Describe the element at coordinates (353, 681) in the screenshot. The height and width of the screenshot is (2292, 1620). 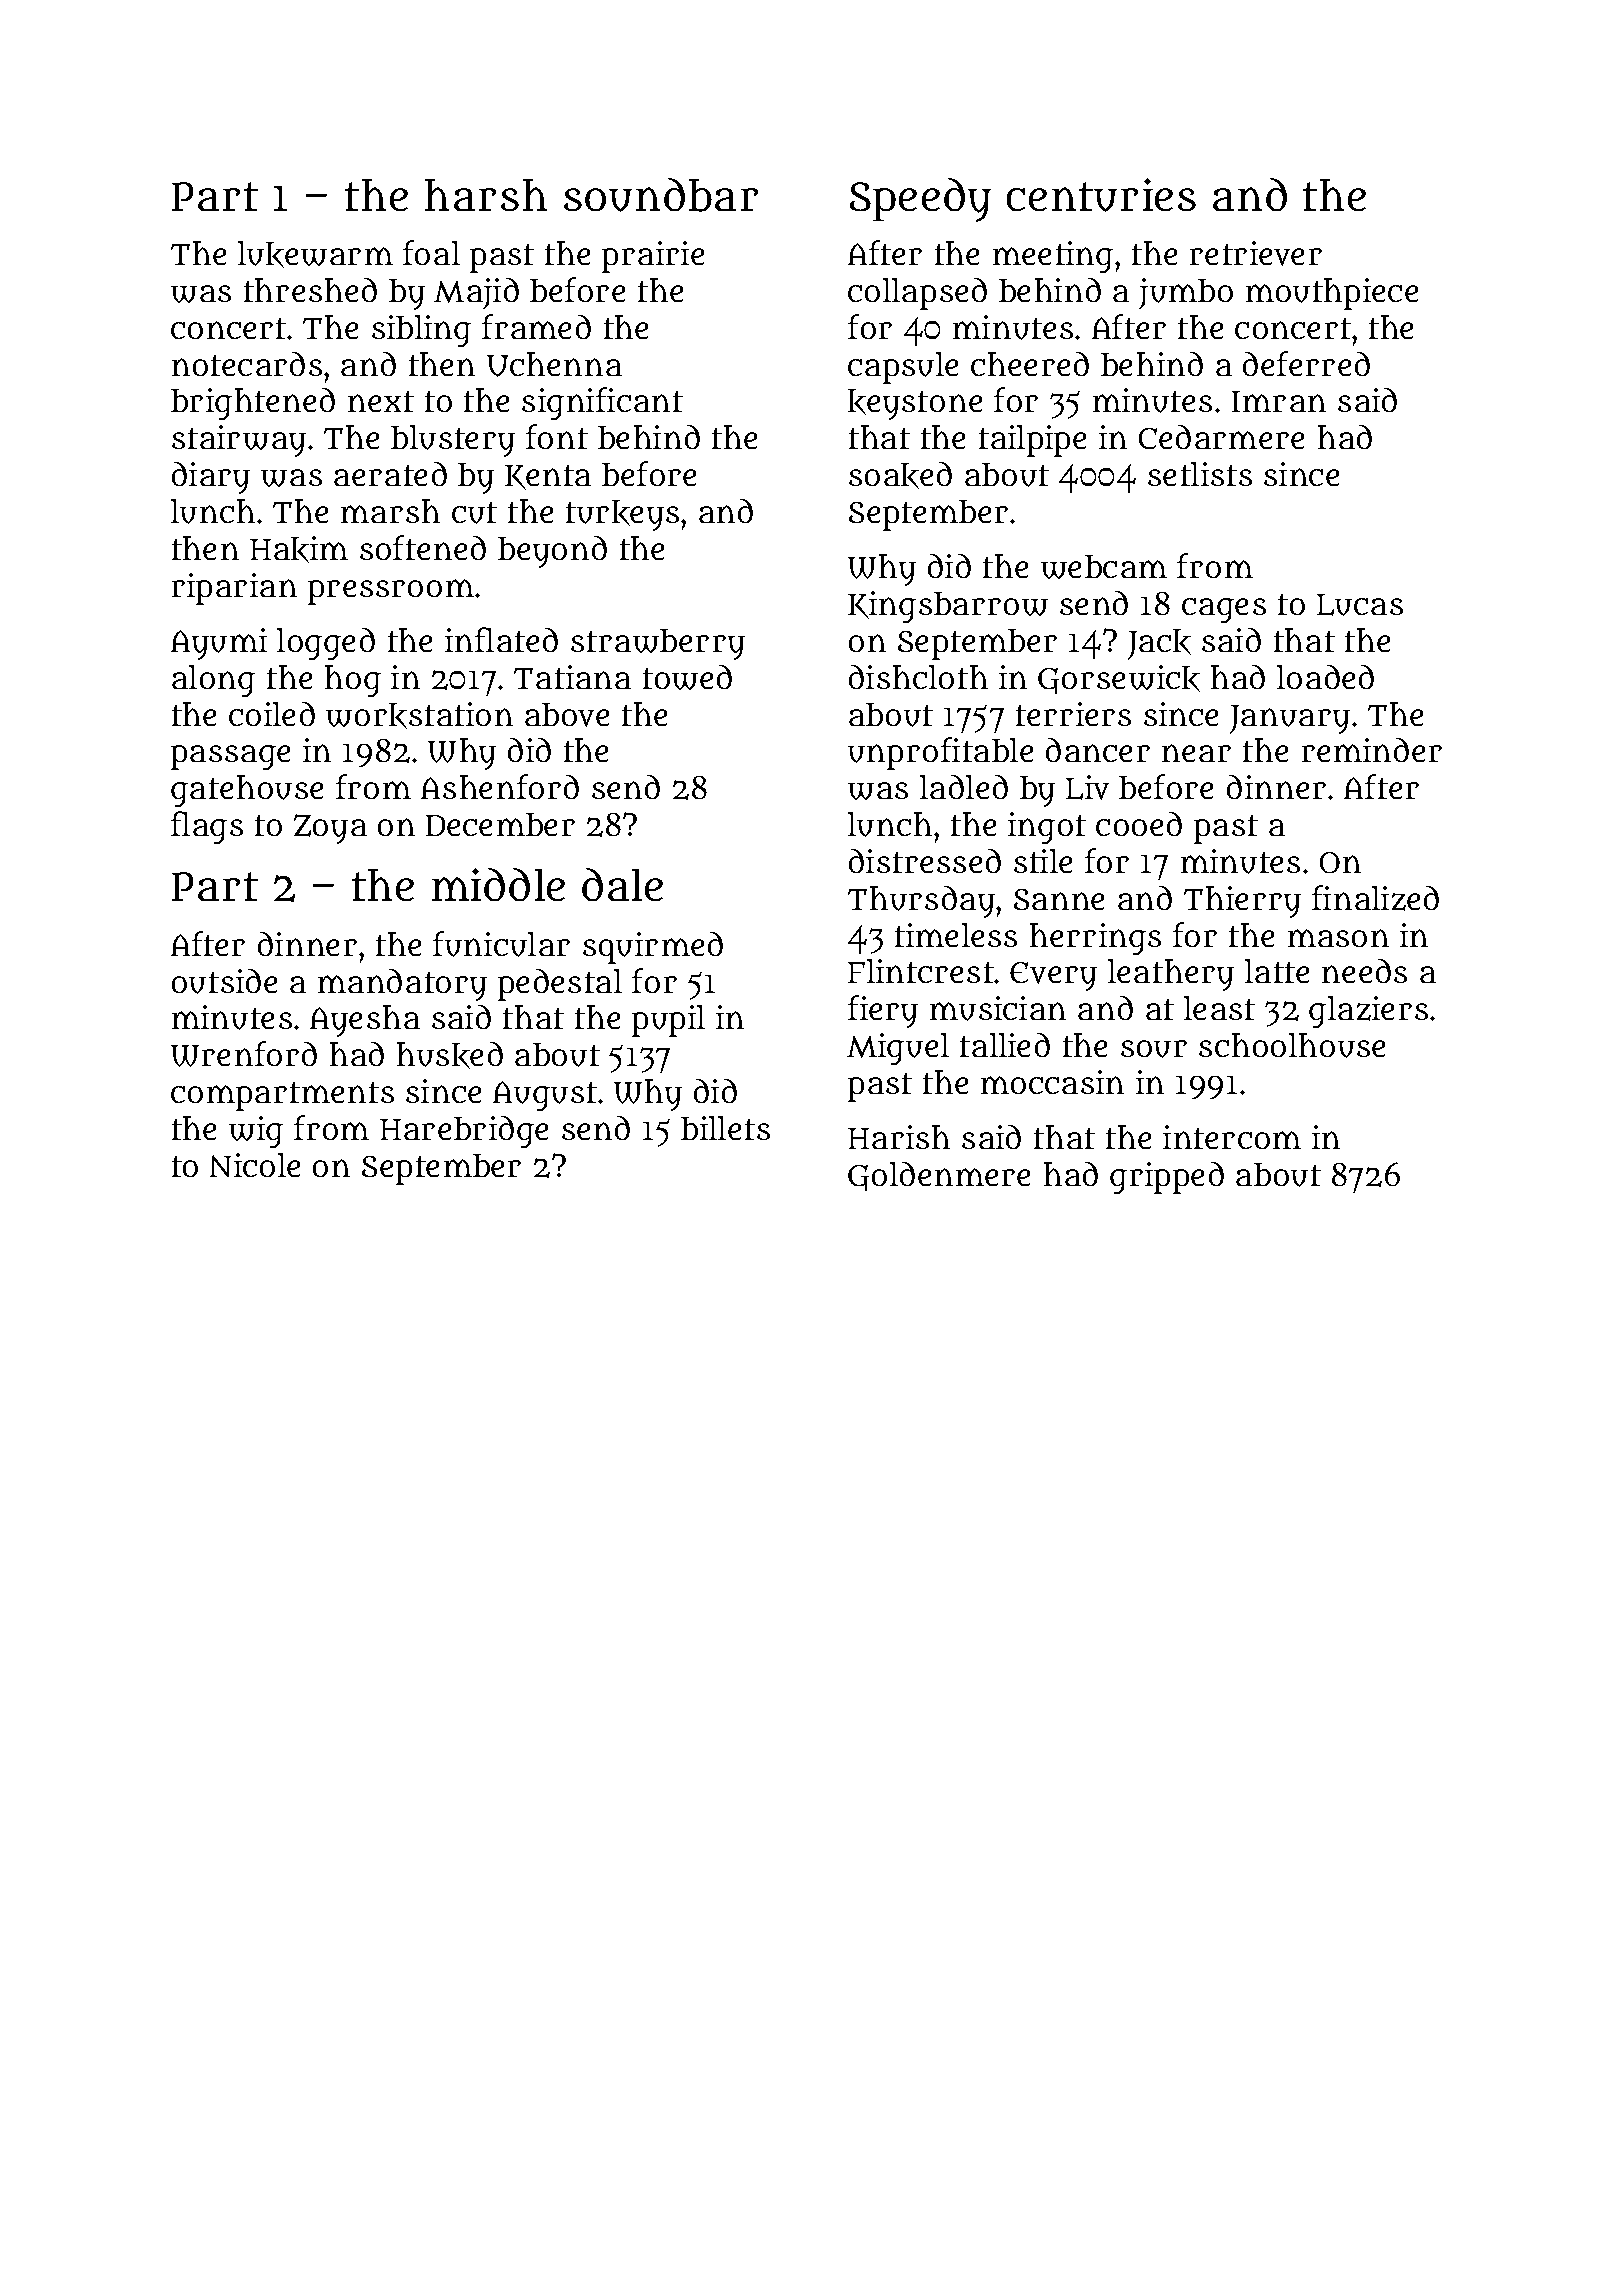
I see `hog` at that location.
